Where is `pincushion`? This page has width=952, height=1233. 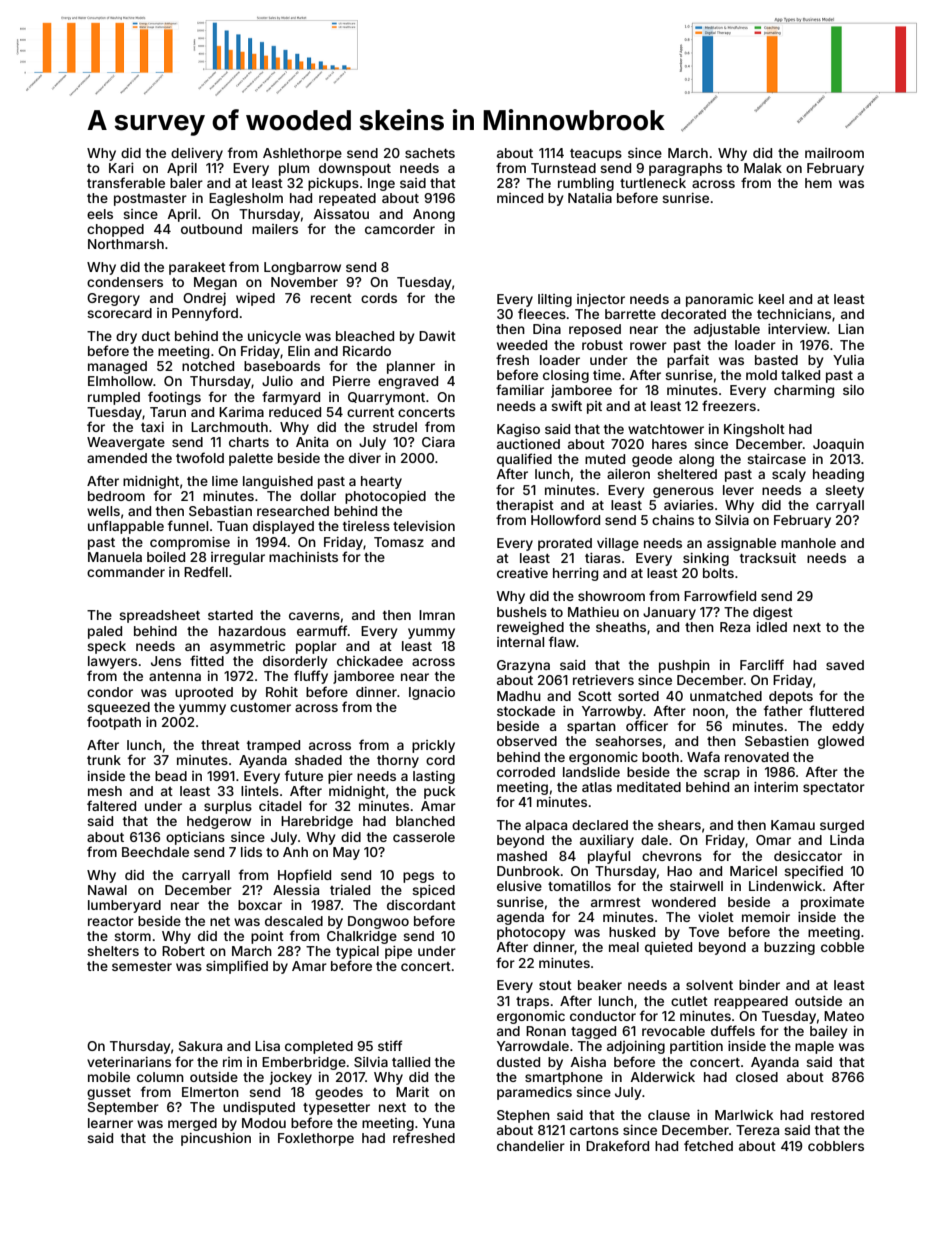 pincushion is located at coordinates (216, 1139).
